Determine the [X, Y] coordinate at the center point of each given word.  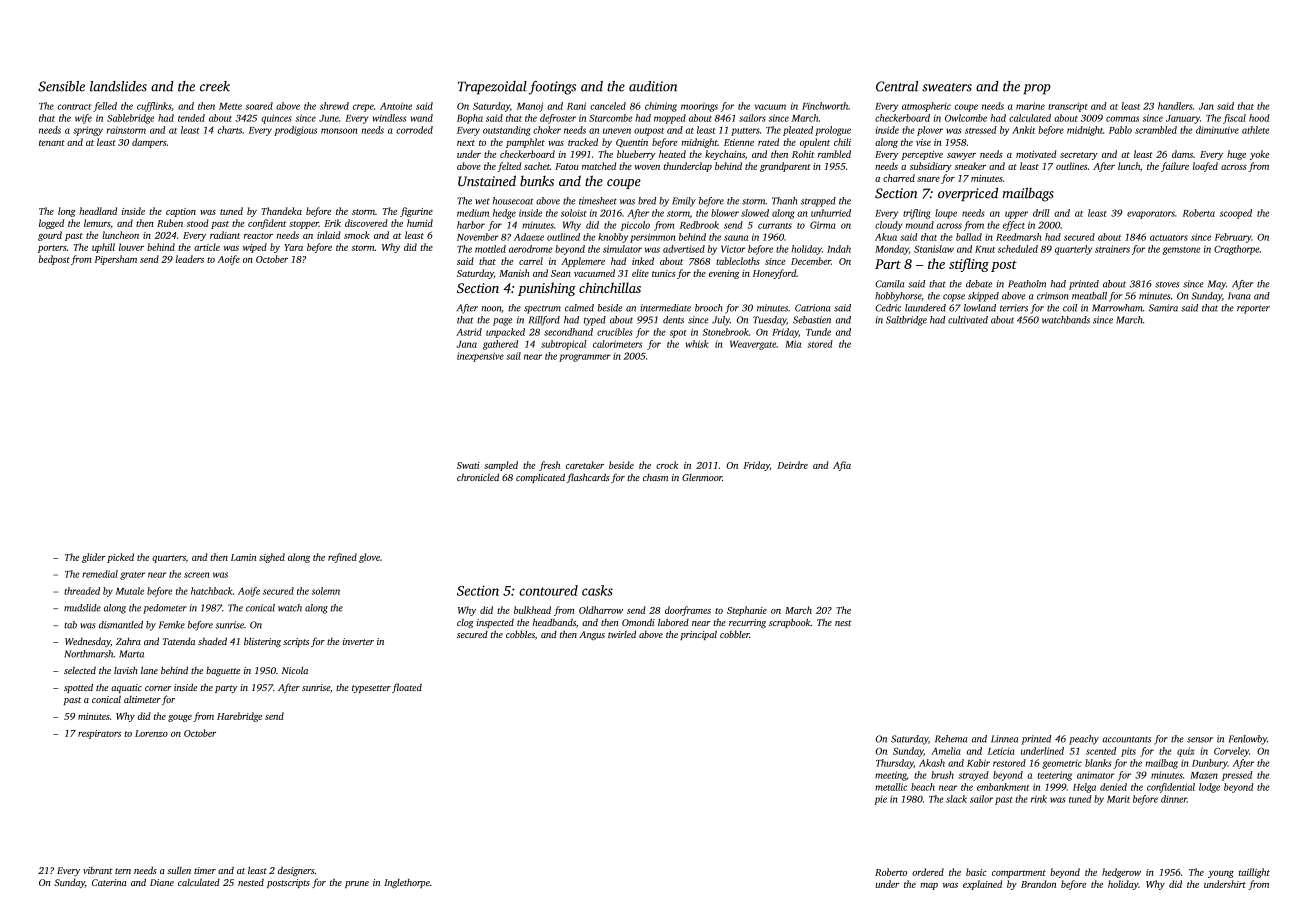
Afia [842, 466]
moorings [699, 107]
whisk [697, 344]
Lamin [243, 557]
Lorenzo [151, 733]
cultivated [968, 320]
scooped [1236, 214]
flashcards [588, 478]
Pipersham [115, 260]
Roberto [891, 872]
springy [88, 131]
